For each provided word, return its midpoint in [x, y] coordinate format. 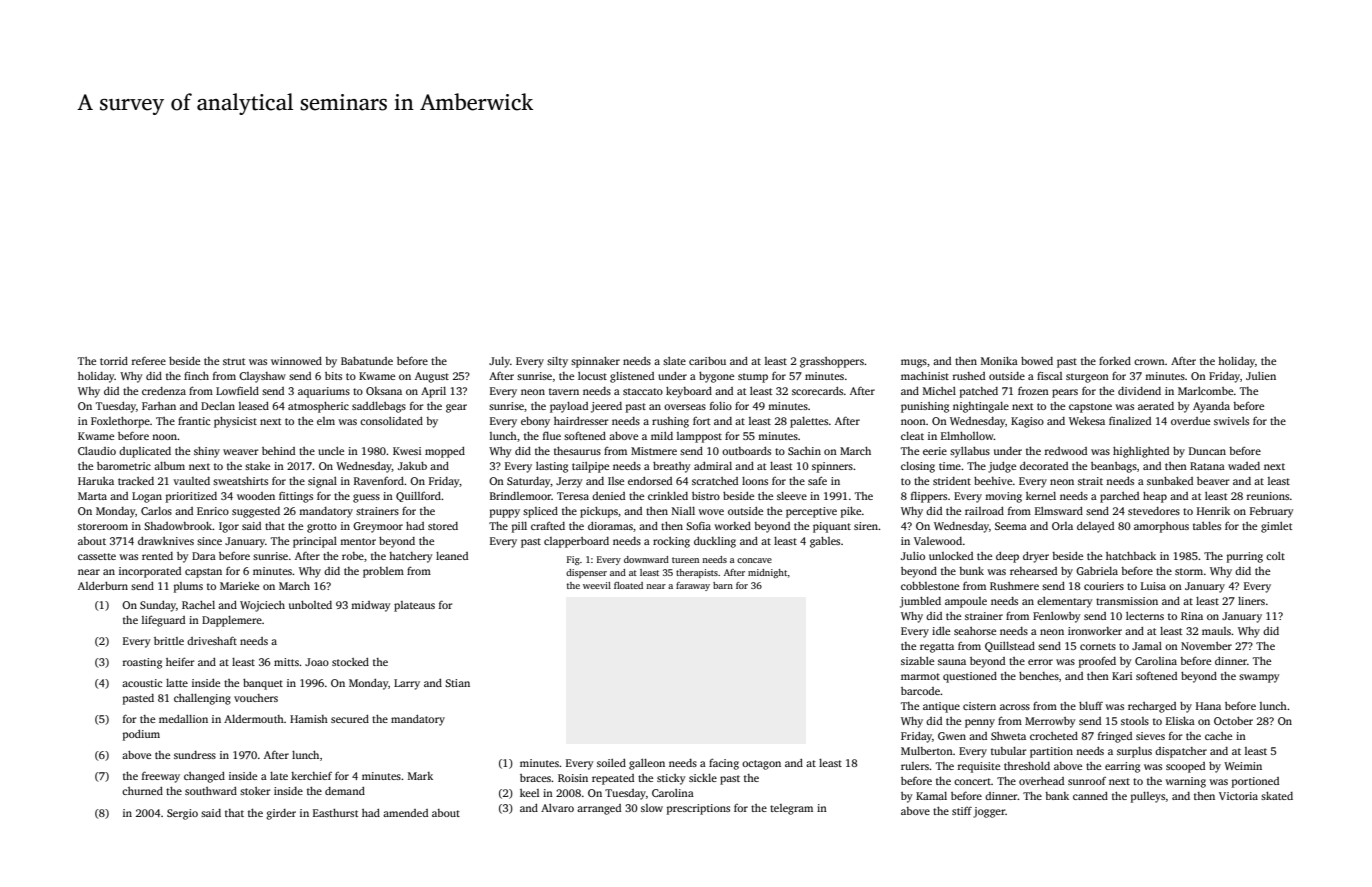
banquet [263, 684]
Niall [683, 511]
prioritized [191, 497]
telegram [791, 809]
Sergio [182, 814]
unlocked [951, 556]
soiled [611, 763]
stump [753, 378]
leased [254, 406]
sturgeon [1087, 378]
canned [1090, 796]
